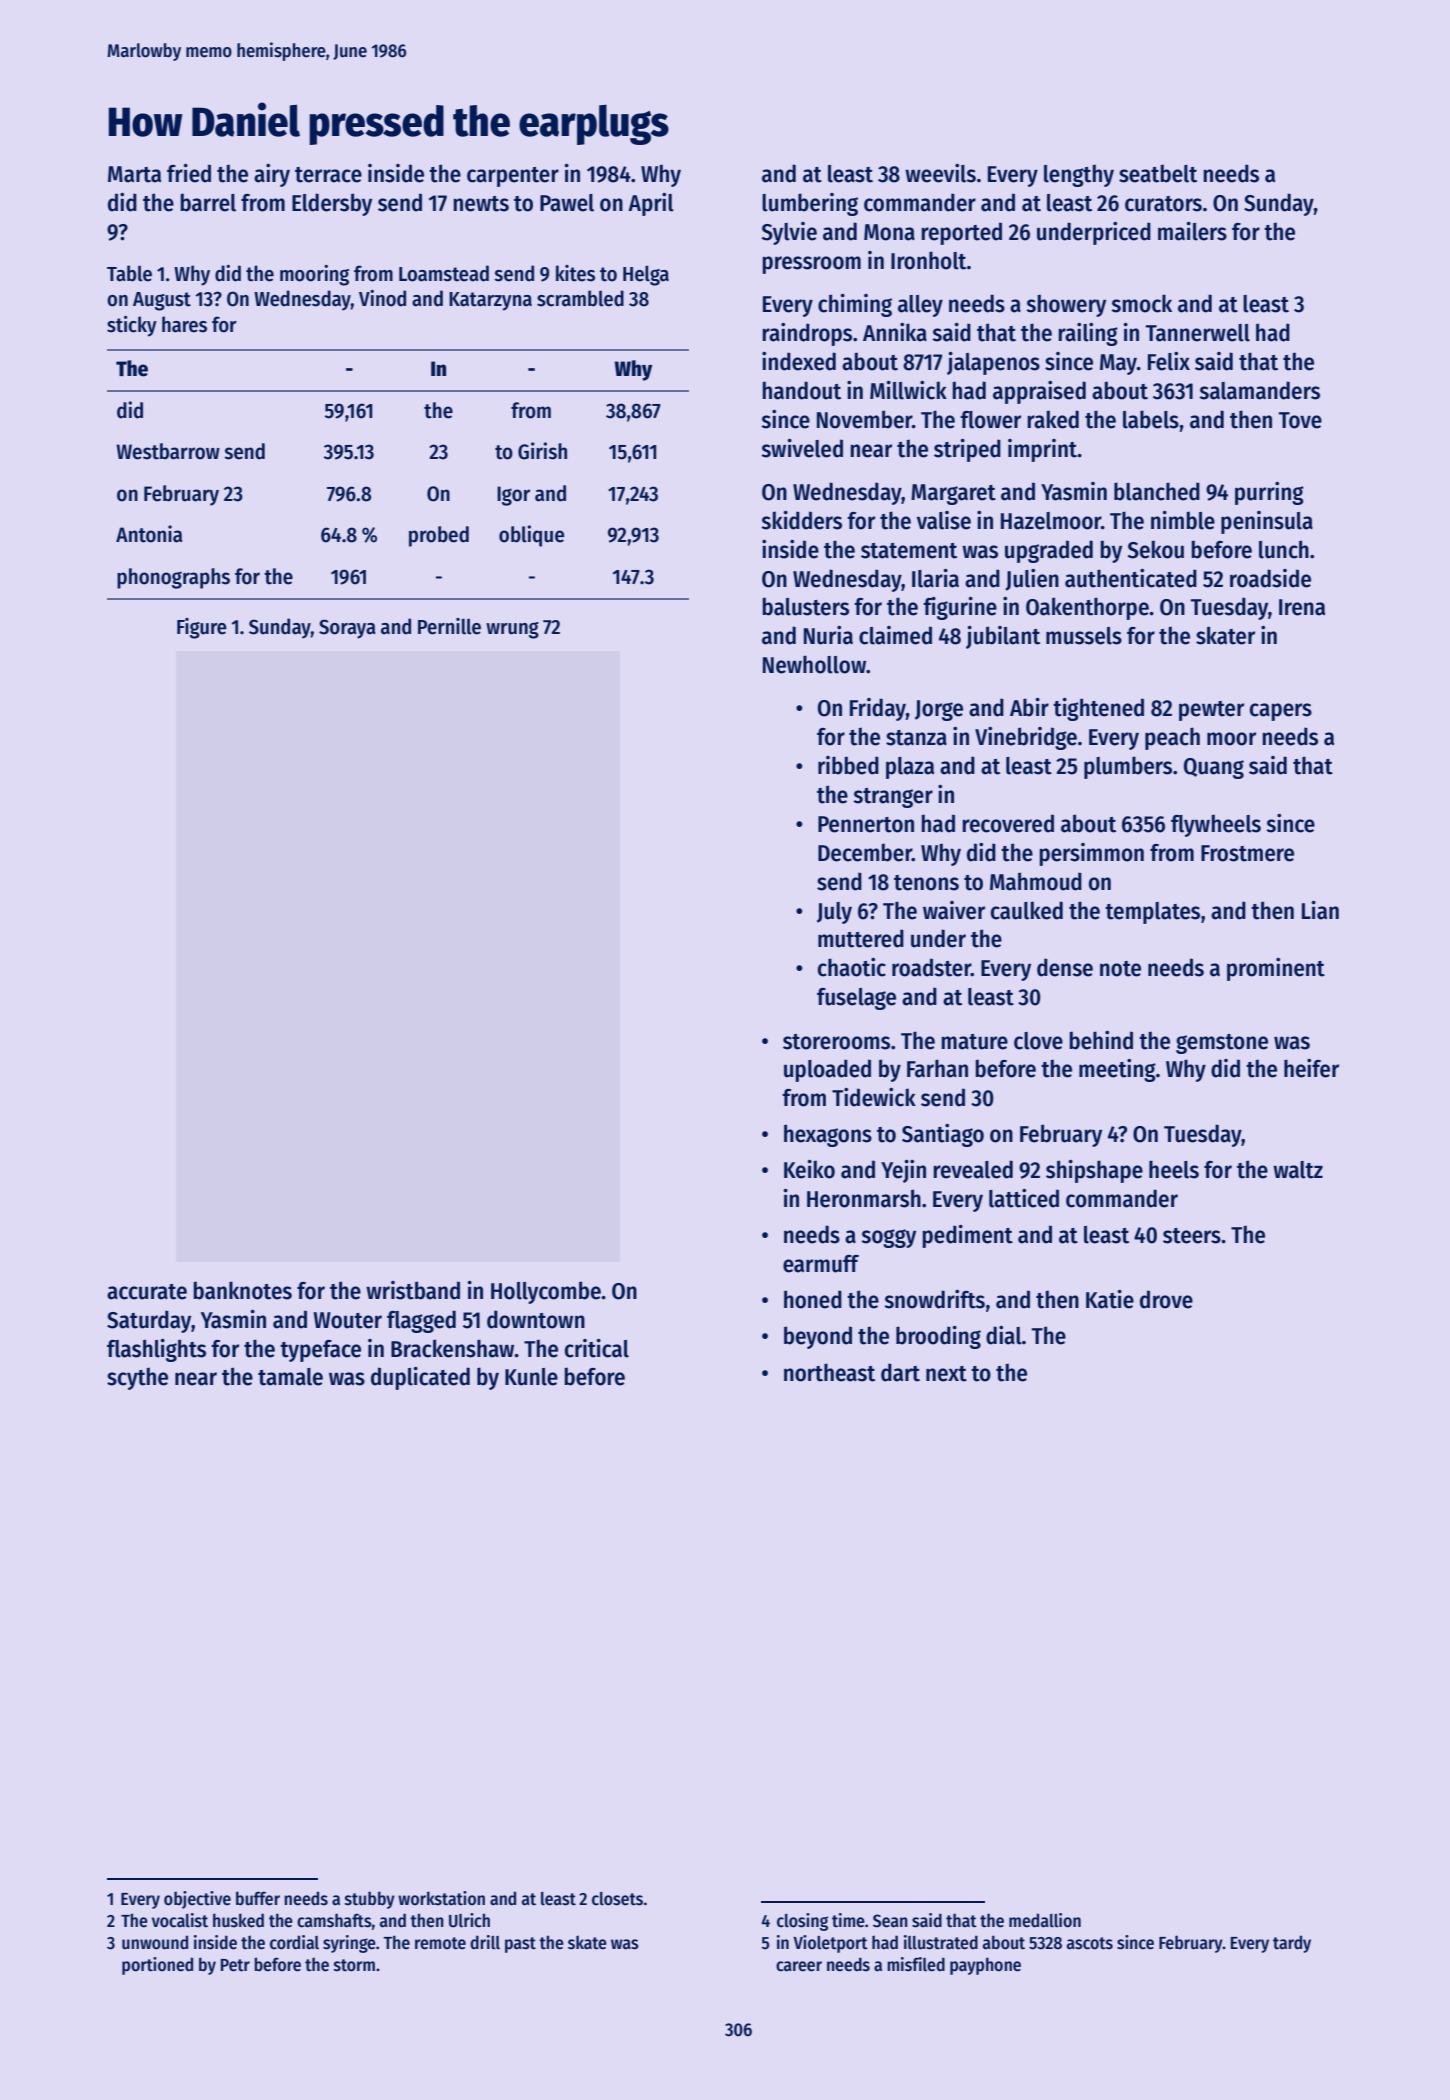 Image resolution: width=1450 pixels, height=2100 pixels. Describe the element at coordinates (811, 265) in the image. I see `pressroom` at that location.
